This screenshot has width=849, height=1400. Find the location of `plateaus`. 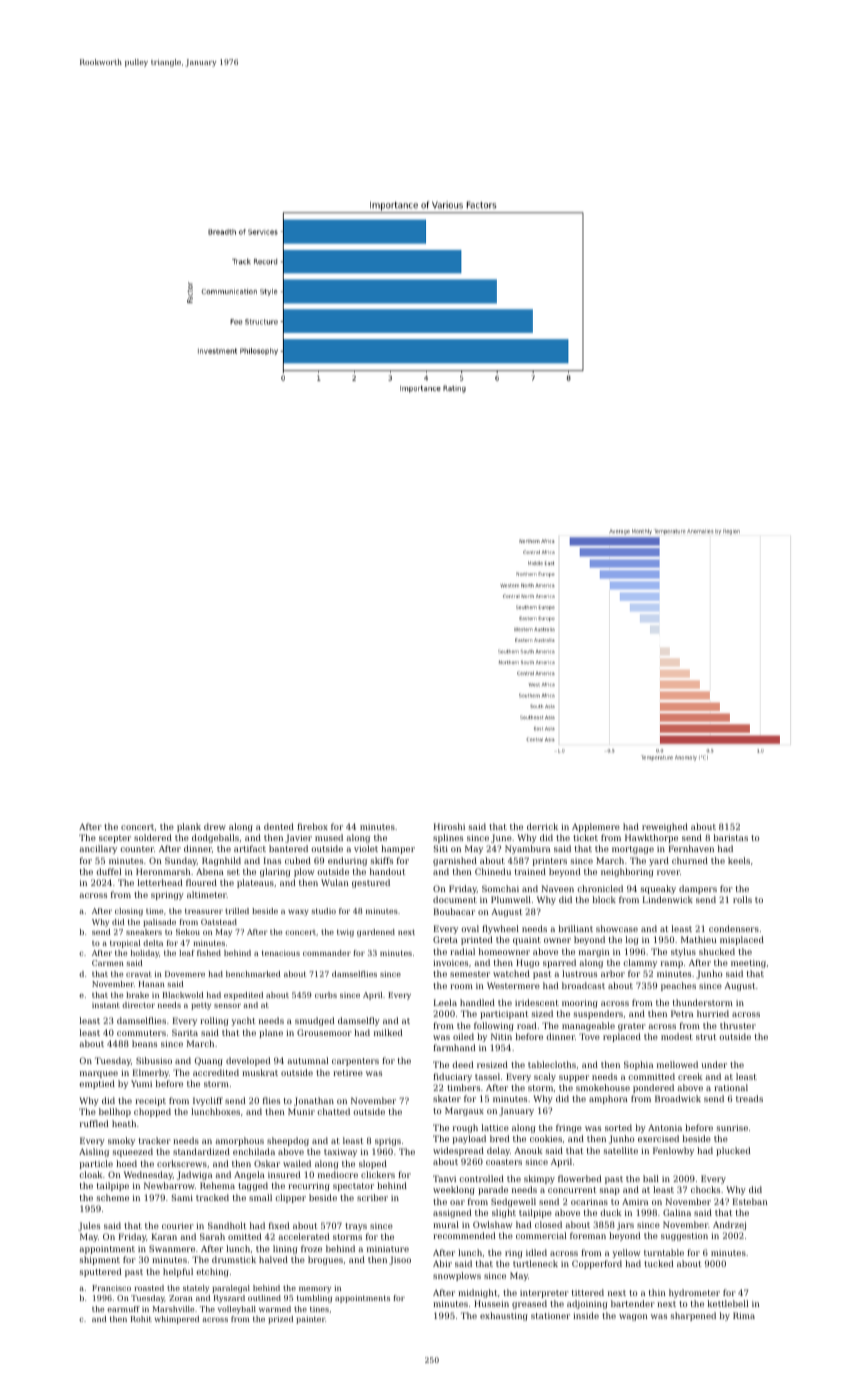

plateaus is located at coordinates (255, 883).
